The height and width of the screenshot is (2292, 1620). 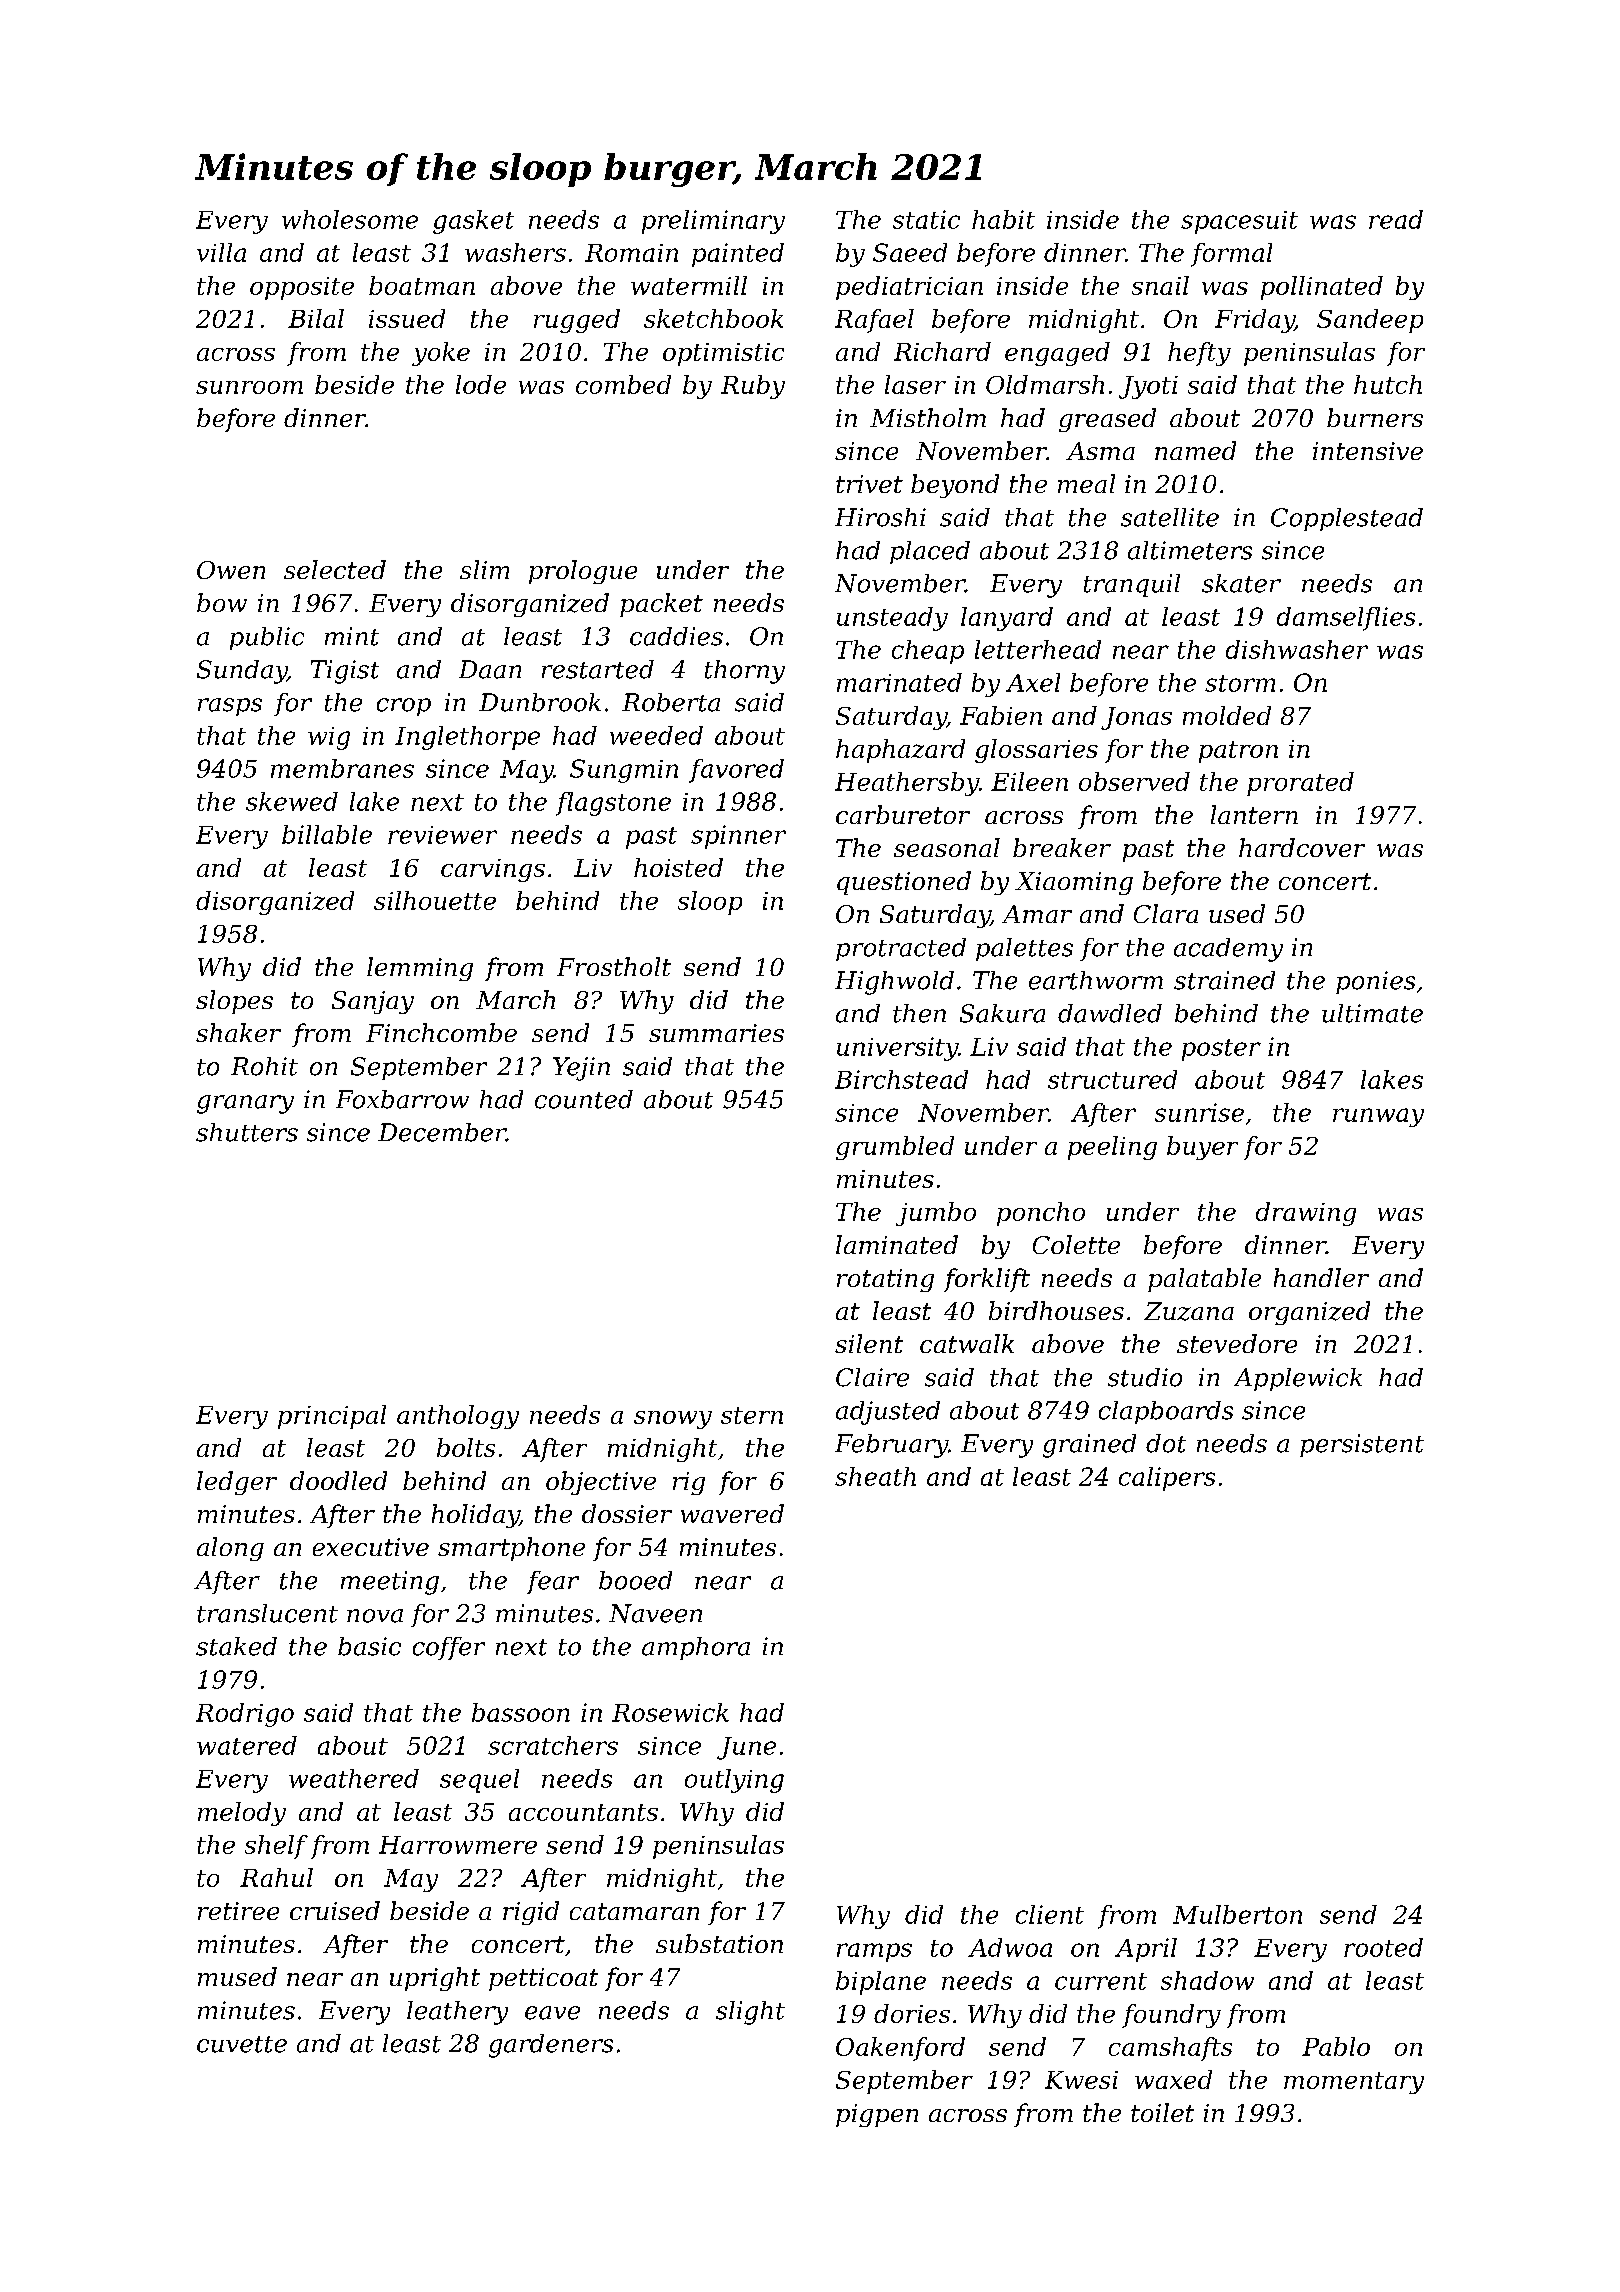 I want to click on slim, so click(x=484, y=569).
